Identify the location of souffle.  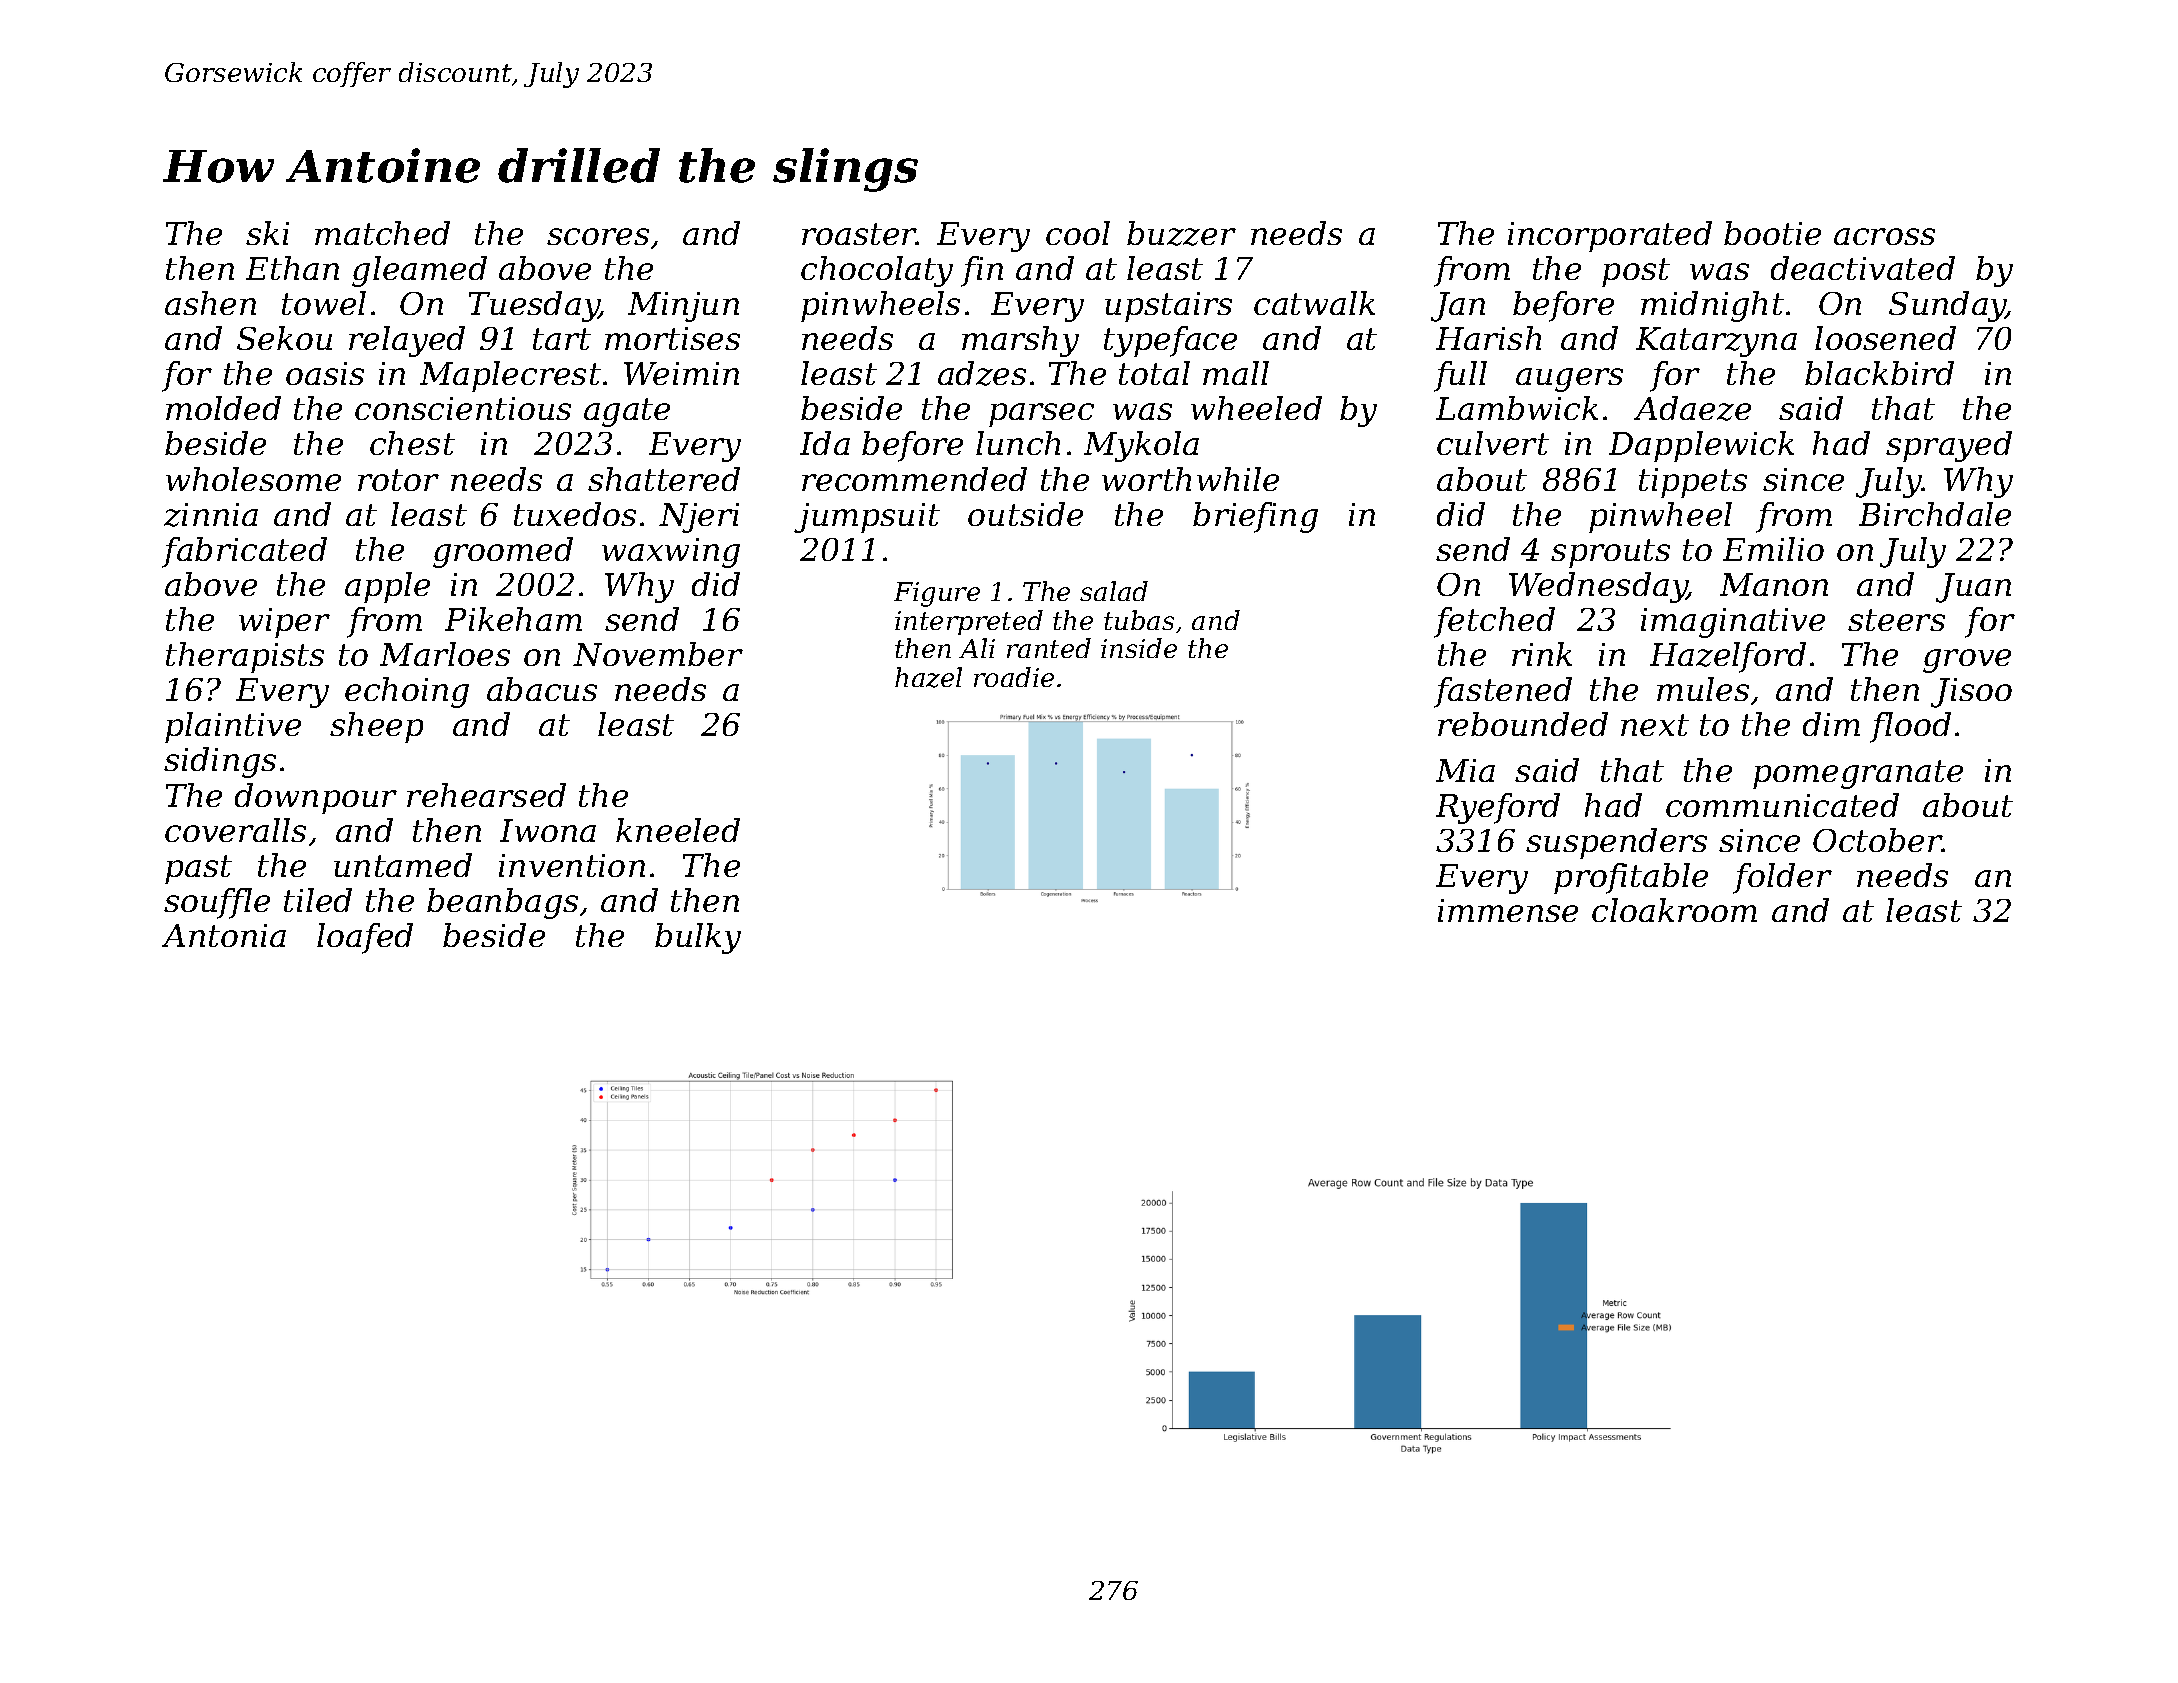
(217, 903).
